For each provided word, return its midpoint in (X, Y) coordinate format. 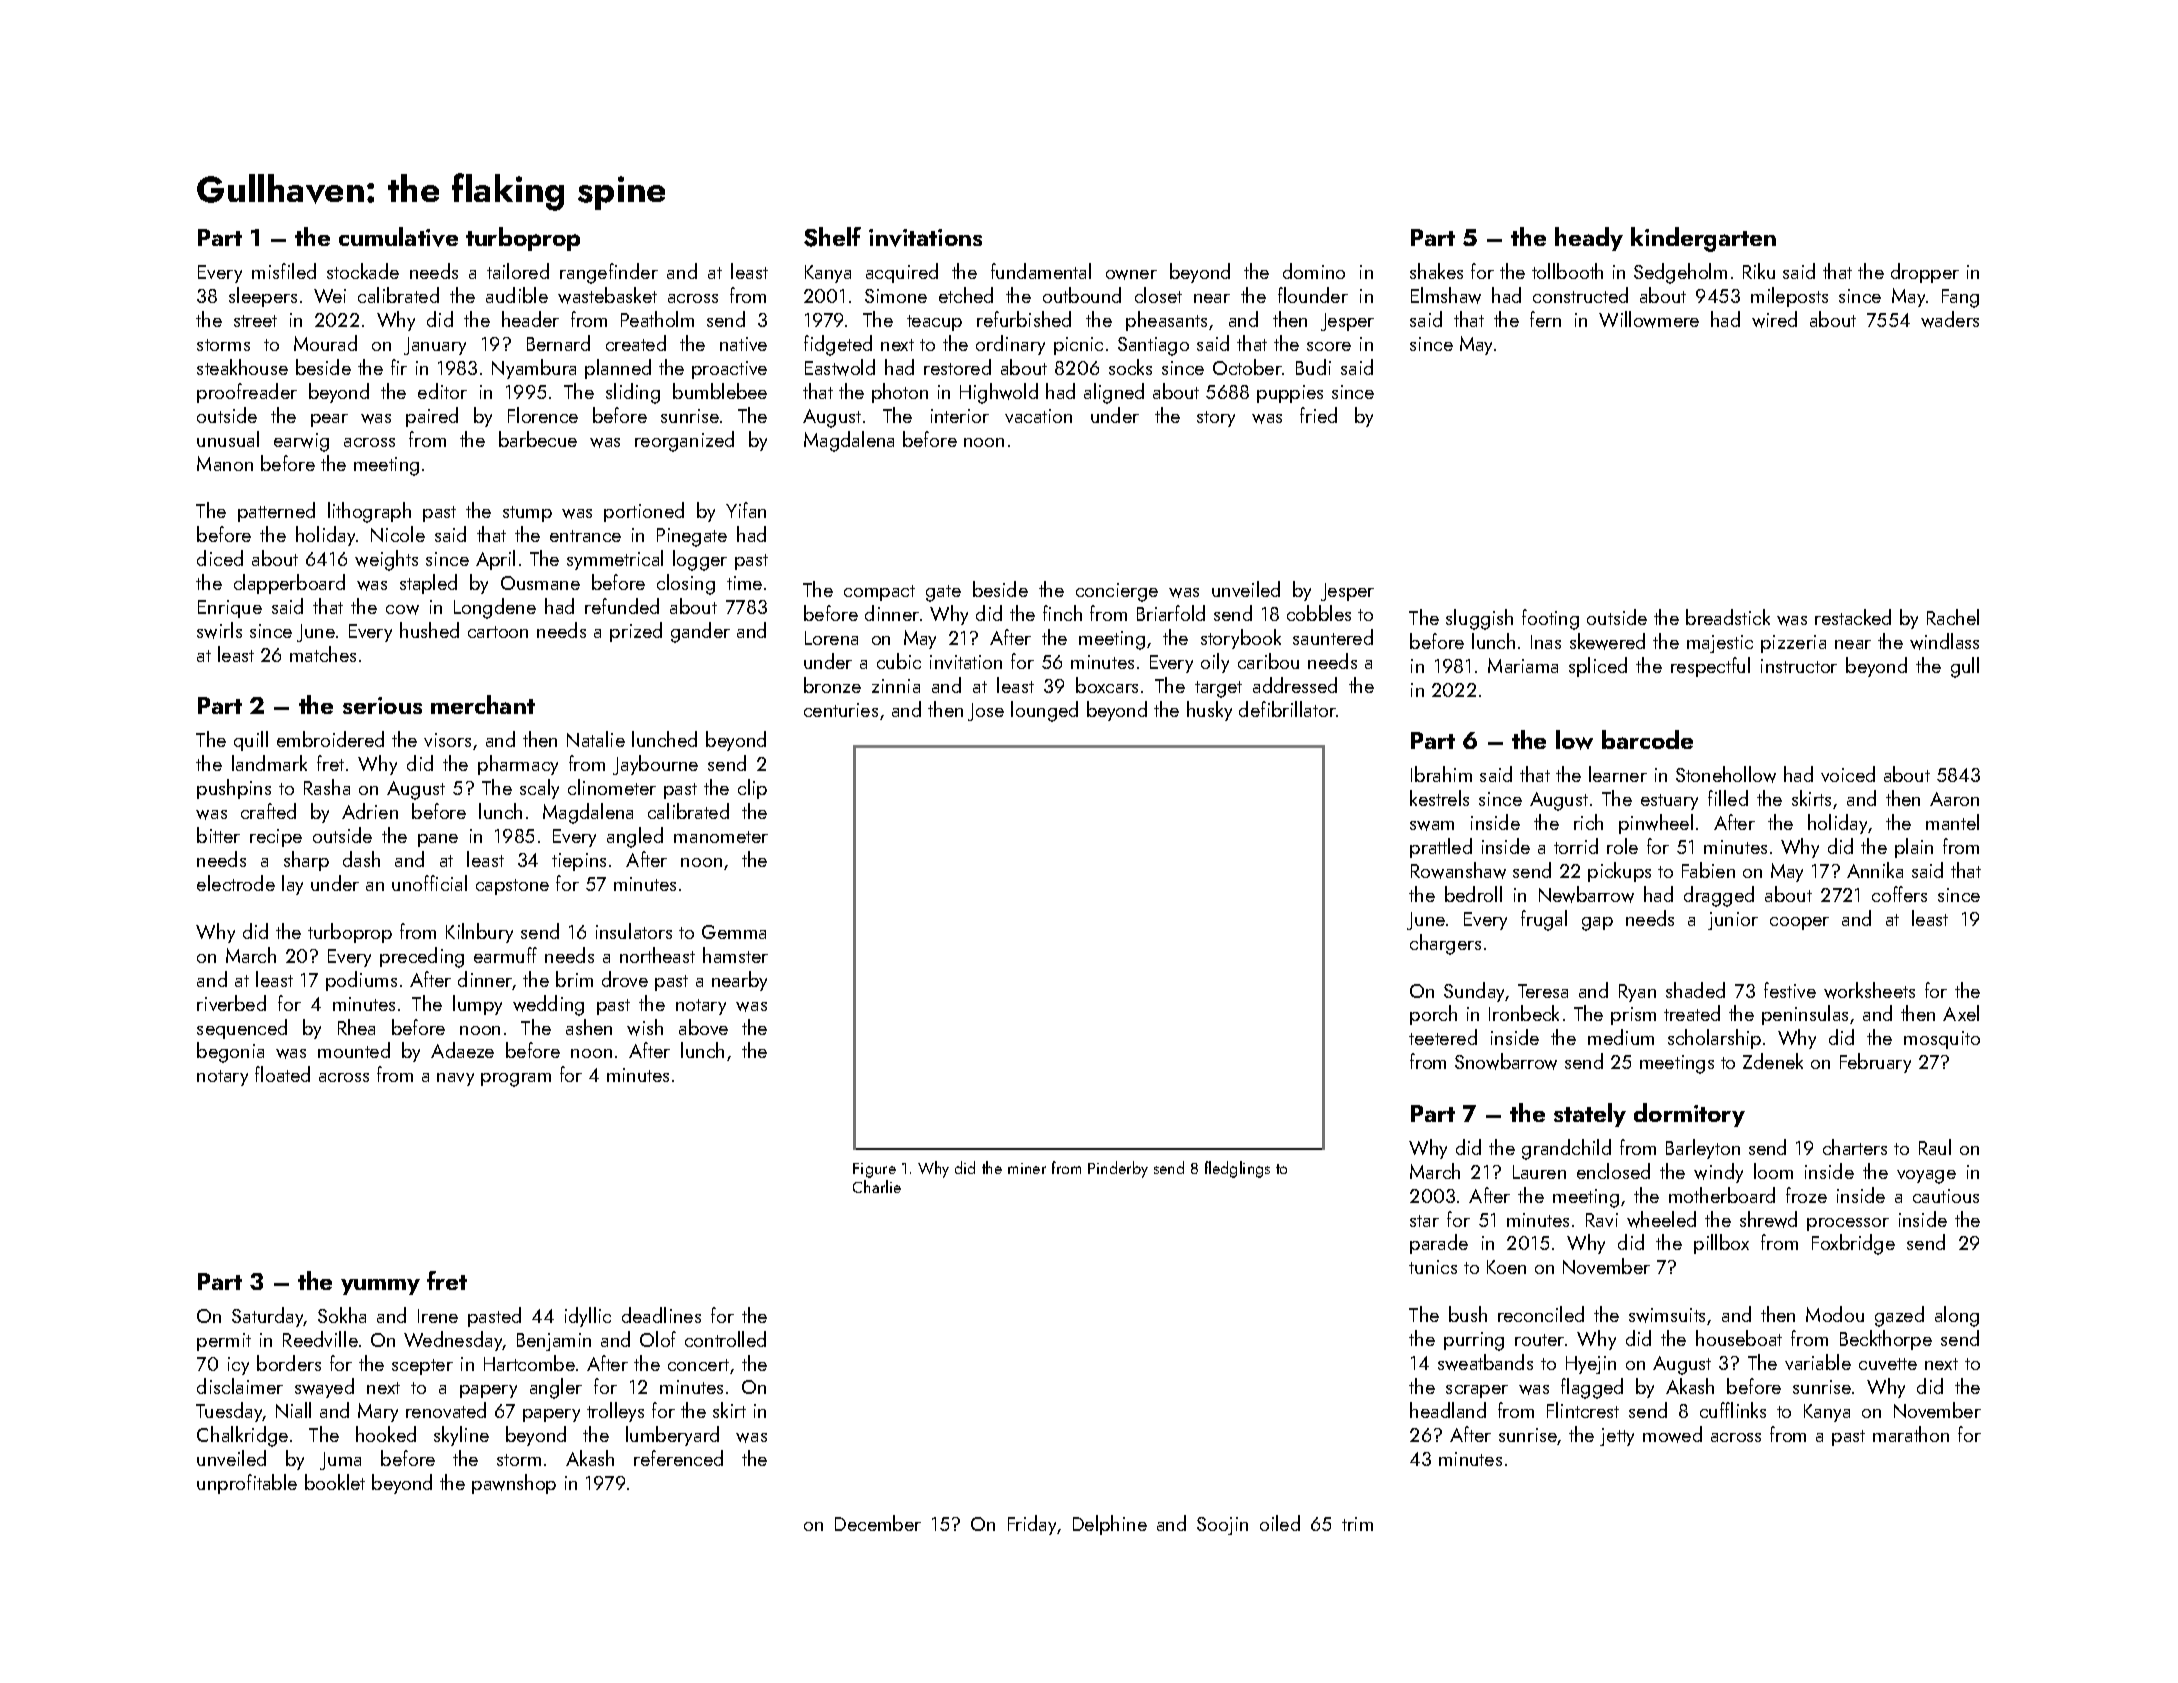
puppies (1290, 394)
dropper (1925, 273)
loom (1773, 1171)
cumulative (398, 237)
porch (1433, 1015)
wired (1774, 319)
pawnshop (514, 1484)
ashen (589, 1027)
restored (957, 367)
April (495, 560)
